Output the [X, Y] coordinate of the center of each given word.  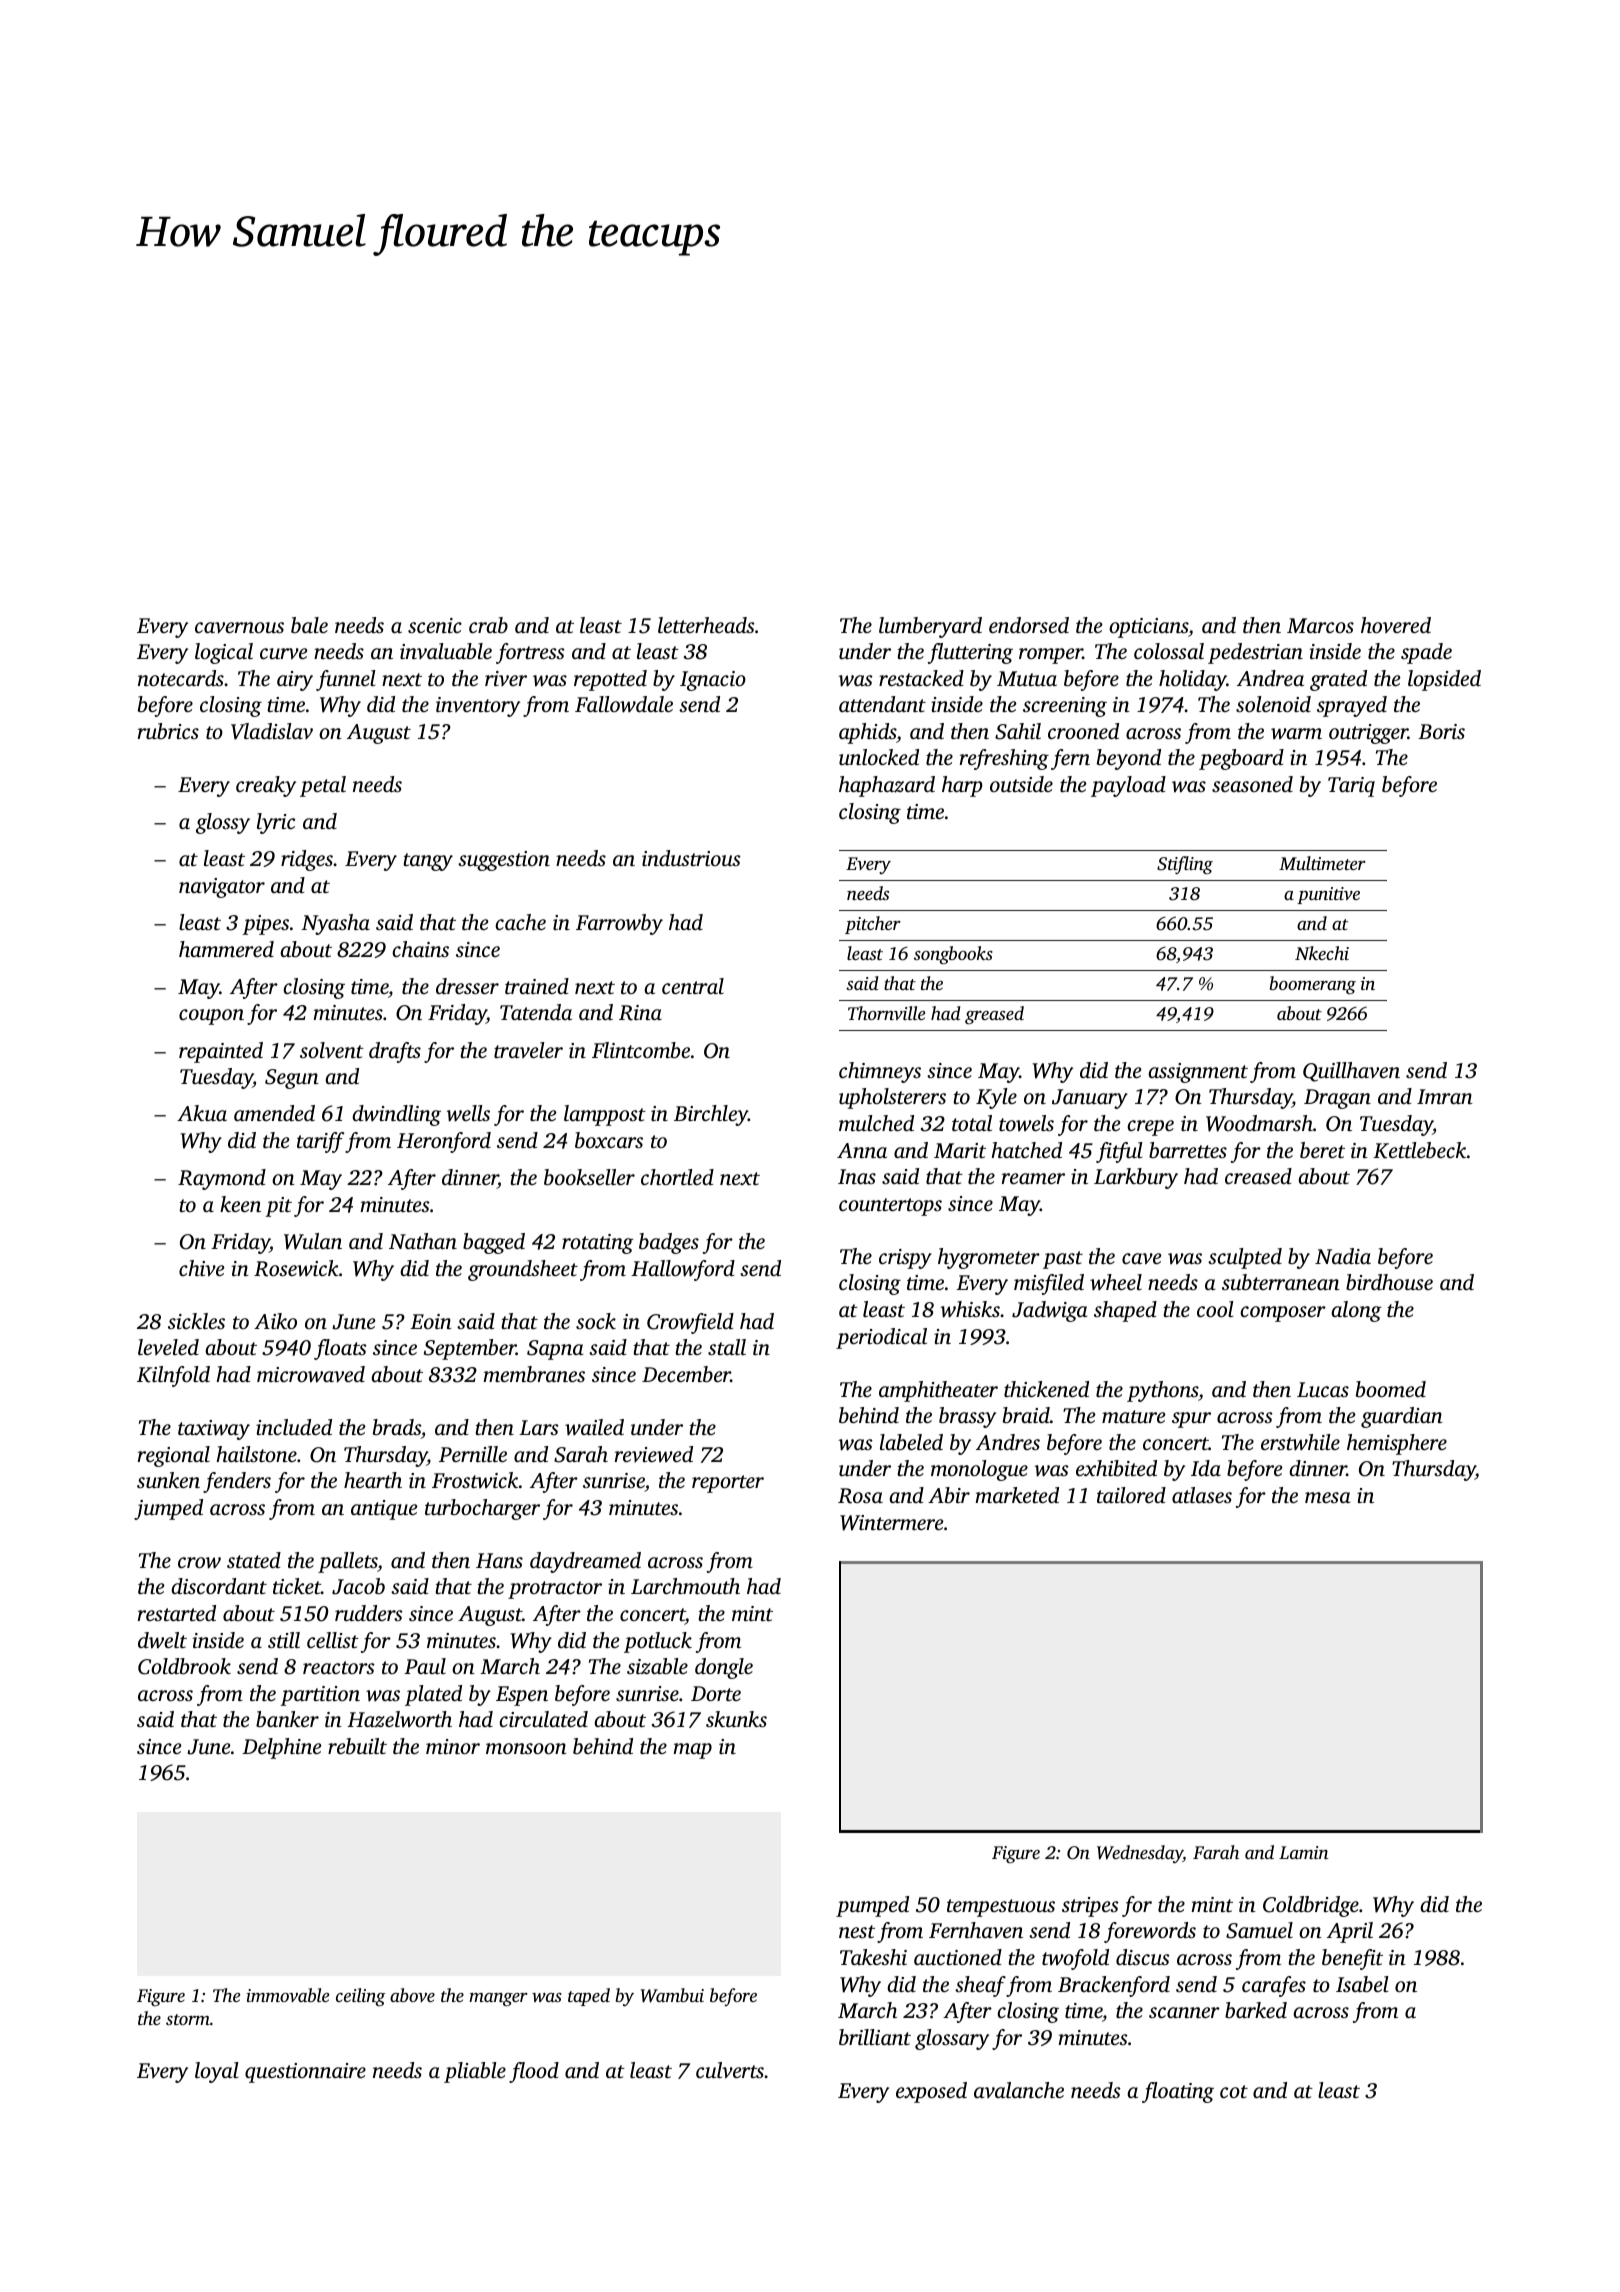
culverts [730, 2070]
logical [224, 653]
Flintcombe [641, 1050]
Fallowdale [624, 704]
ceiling [361, 1997]
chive [202, 1268]
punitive [1328, 895]
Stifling [1185, 865]
